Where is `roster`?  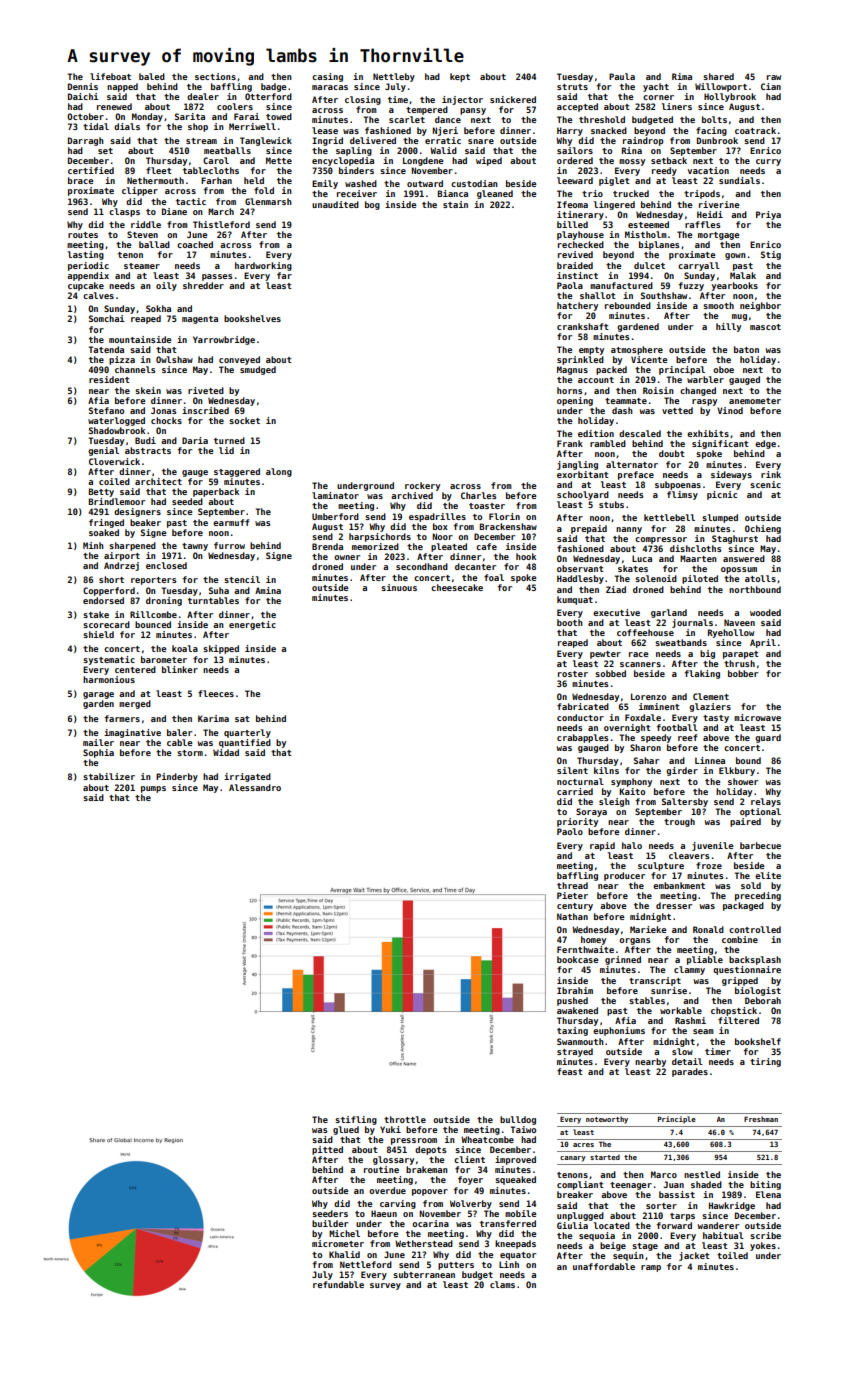 roster is located at coordinates (573, 674).
